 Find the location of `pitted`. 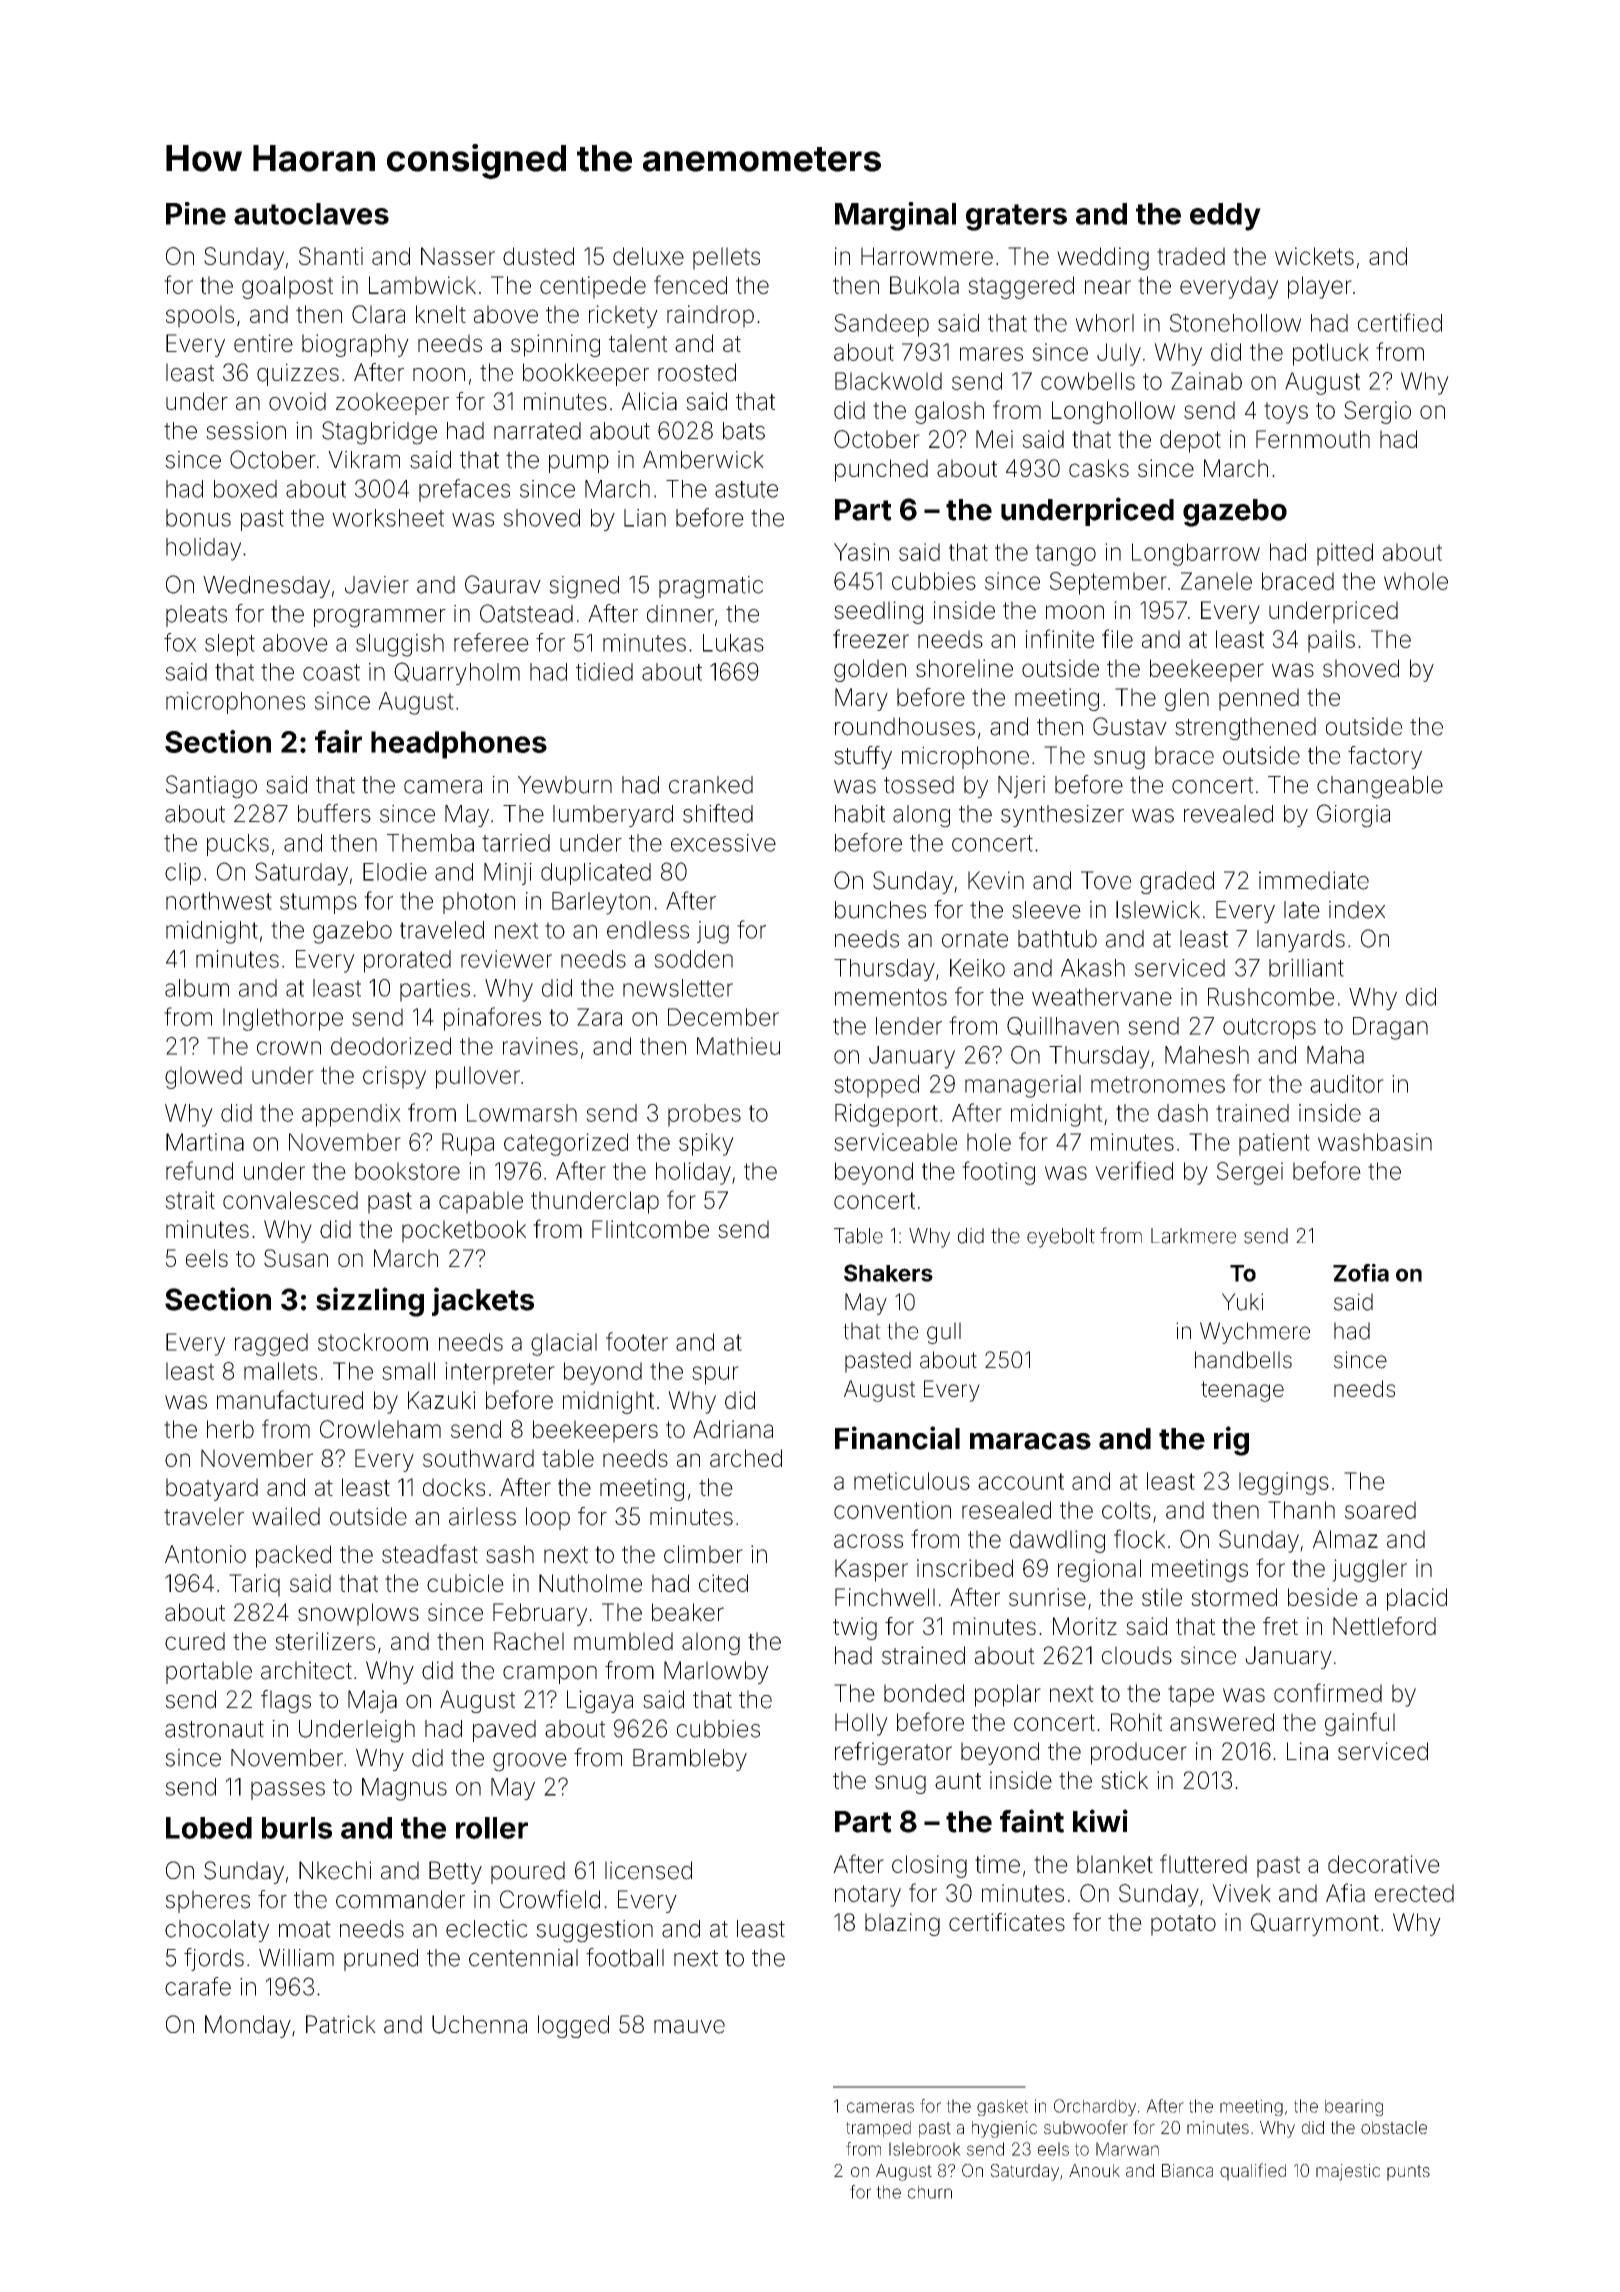

pitted is located at coordinates (1345, 554).
